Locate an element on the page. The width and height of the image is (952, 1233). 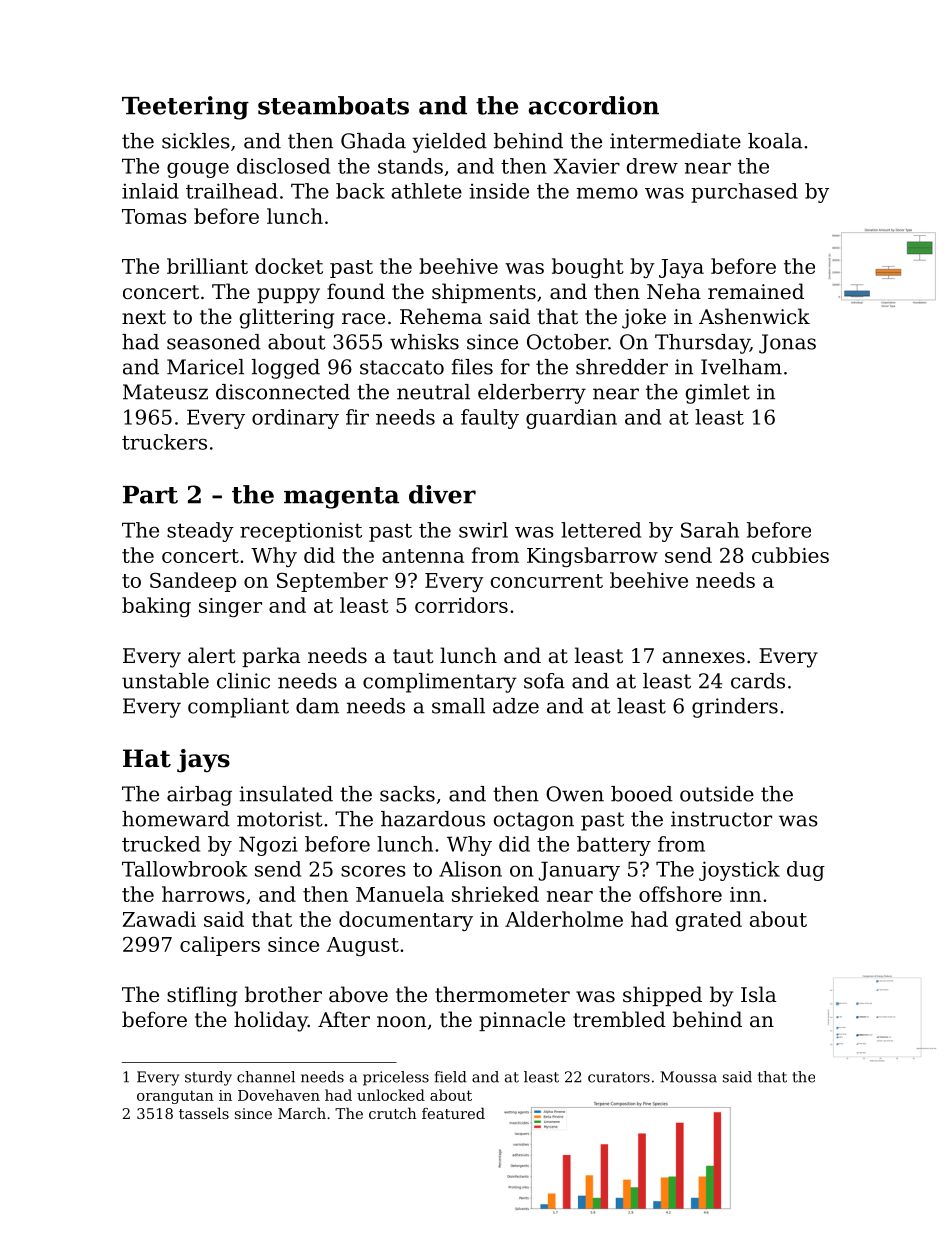
staccato is located at coordinates (402, 367).
